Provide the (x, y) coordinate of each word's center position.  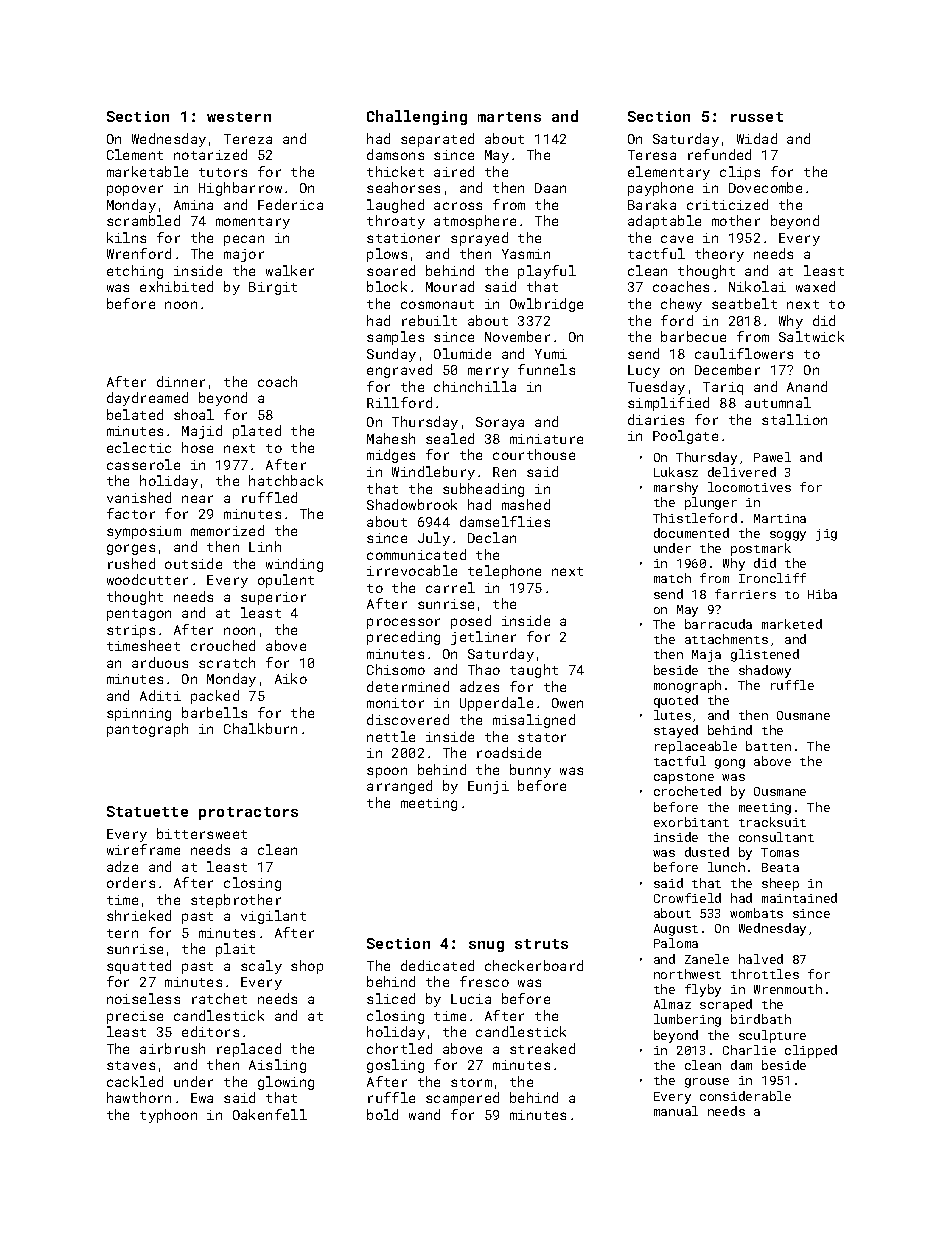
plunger (711, 503)
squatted (139, 967)
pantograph (147, 730)
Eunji (488, 787)
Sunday (391, 355)
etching (135, 272)
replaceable (696, 747)
